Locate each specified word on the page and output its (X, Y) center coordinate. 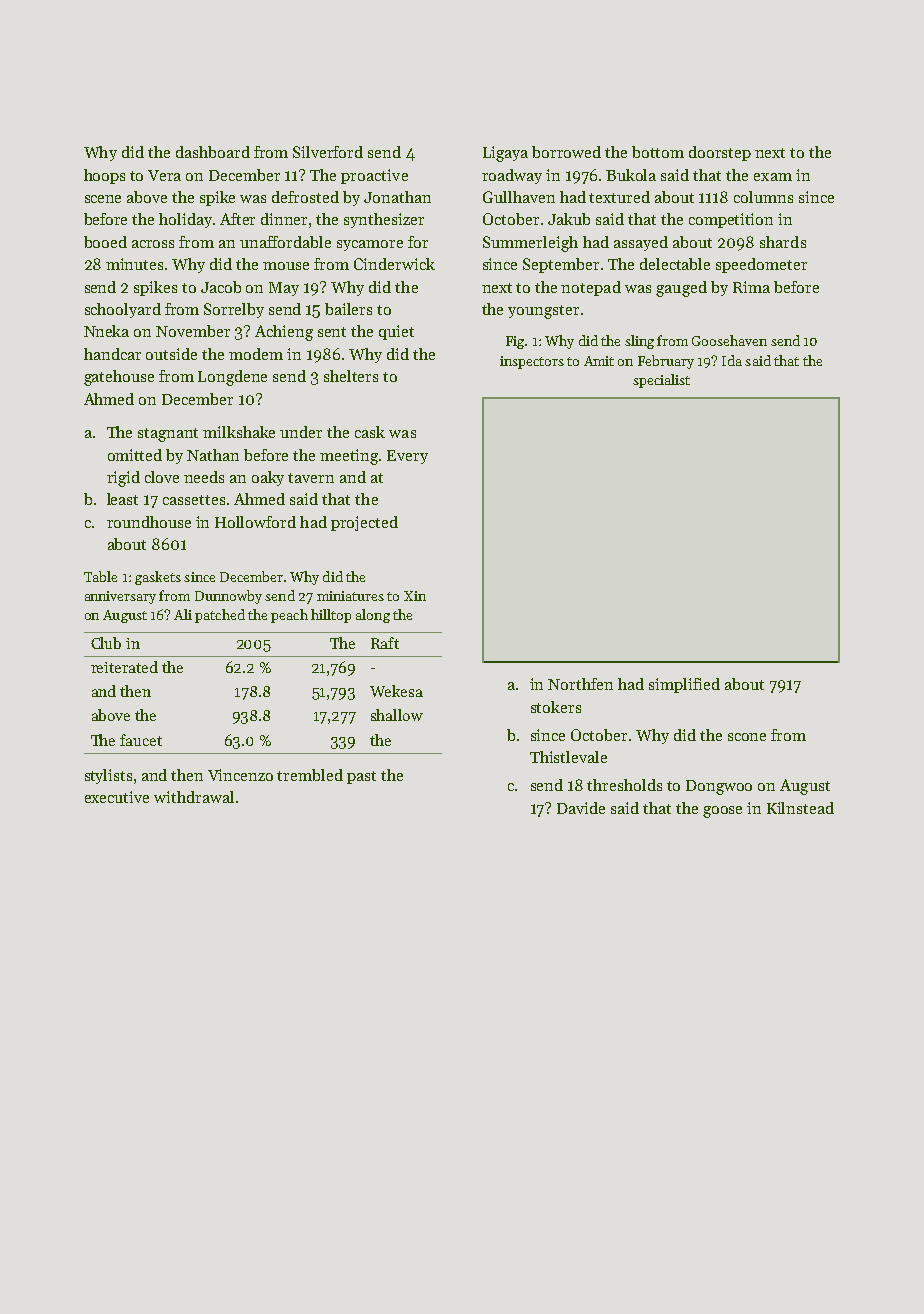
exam (773, 177)
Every (407, 457)
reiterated (124, 667)
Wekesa (396, 691)
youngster (543, 312)
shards (783, 242)
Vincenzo (240, 775)
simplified (684, 685)
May (284, 289)
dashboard (213, 152)
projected (364, 523)
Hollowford (255, 522)
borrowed (566, 152)
